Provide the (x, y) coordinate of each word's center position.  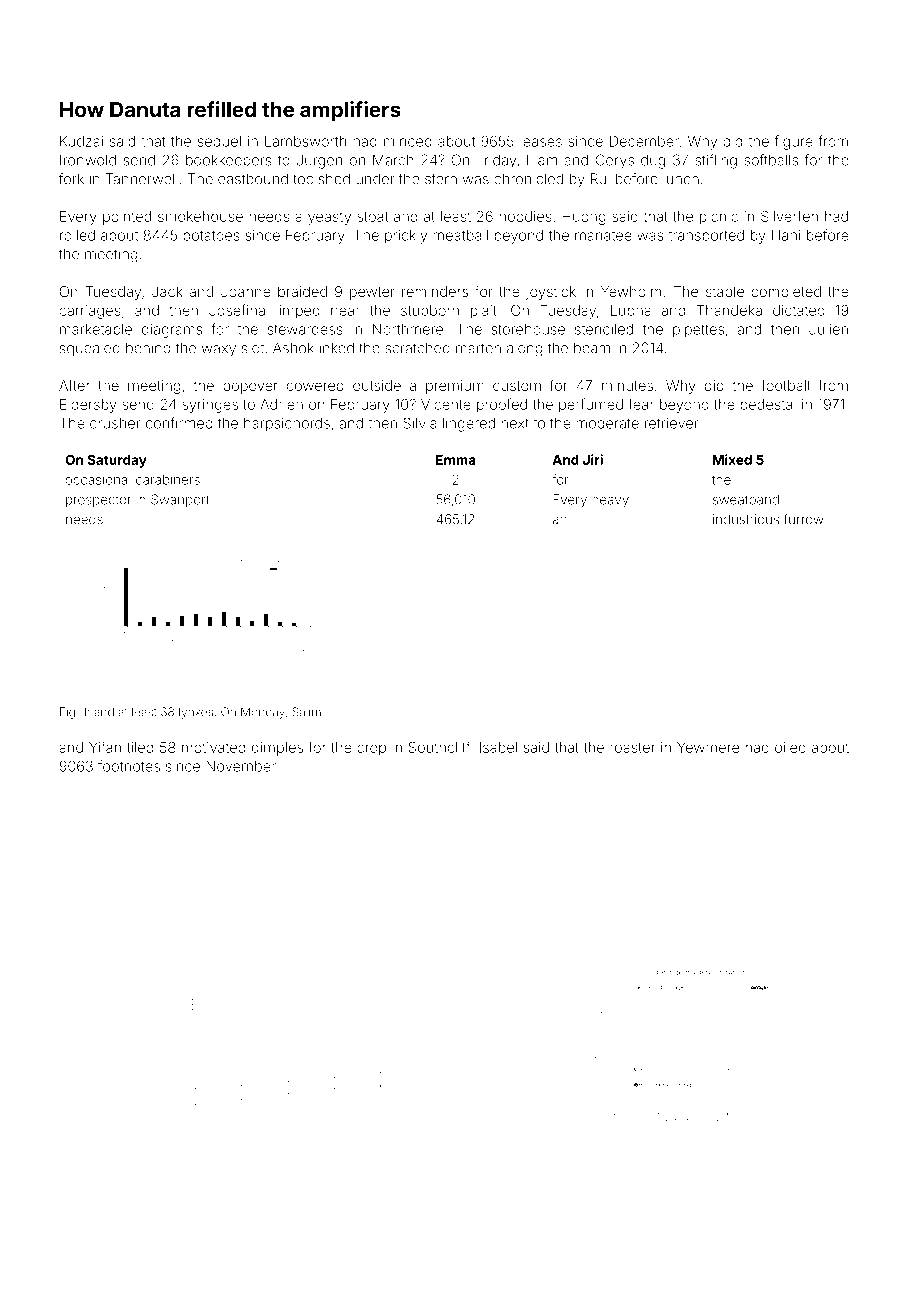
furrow (803, 519)
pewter (372, 293)
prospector (98, 501)
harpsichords (287, 425)
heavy (610, 501)
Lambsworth (305, 141)
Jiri (593, 459)
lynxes (196, 713)
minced (408, 141)
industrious (746, 519)
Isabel (498, 747)
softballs (771, 160)
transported (706, 236)
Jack (167, 291)
